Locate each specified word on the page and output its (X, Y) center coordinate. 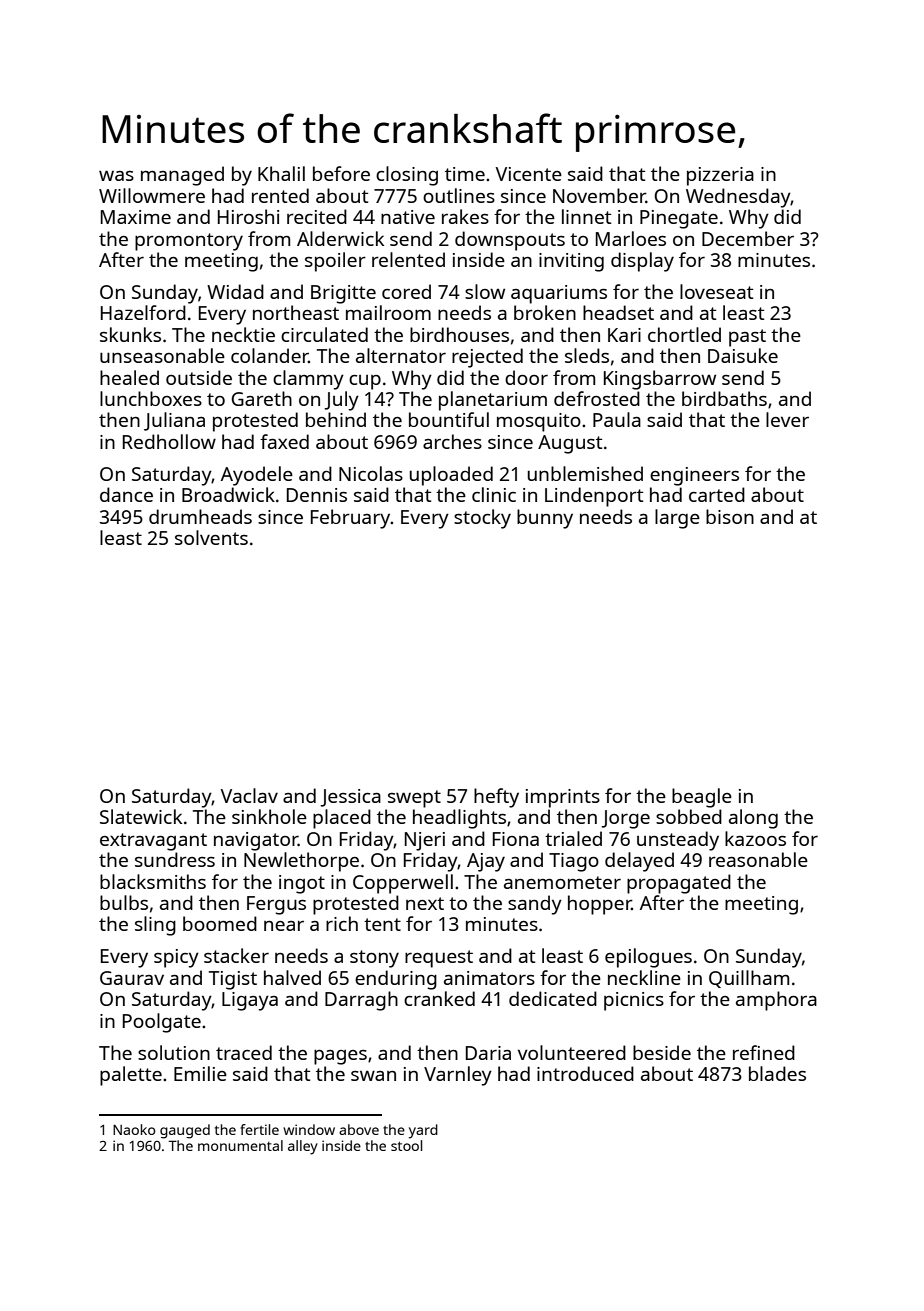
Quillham (749, 979)
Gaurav (132, 978)
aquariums (559, 294)
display (642, 262)
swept (414, 799)
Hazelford (143, 312)
